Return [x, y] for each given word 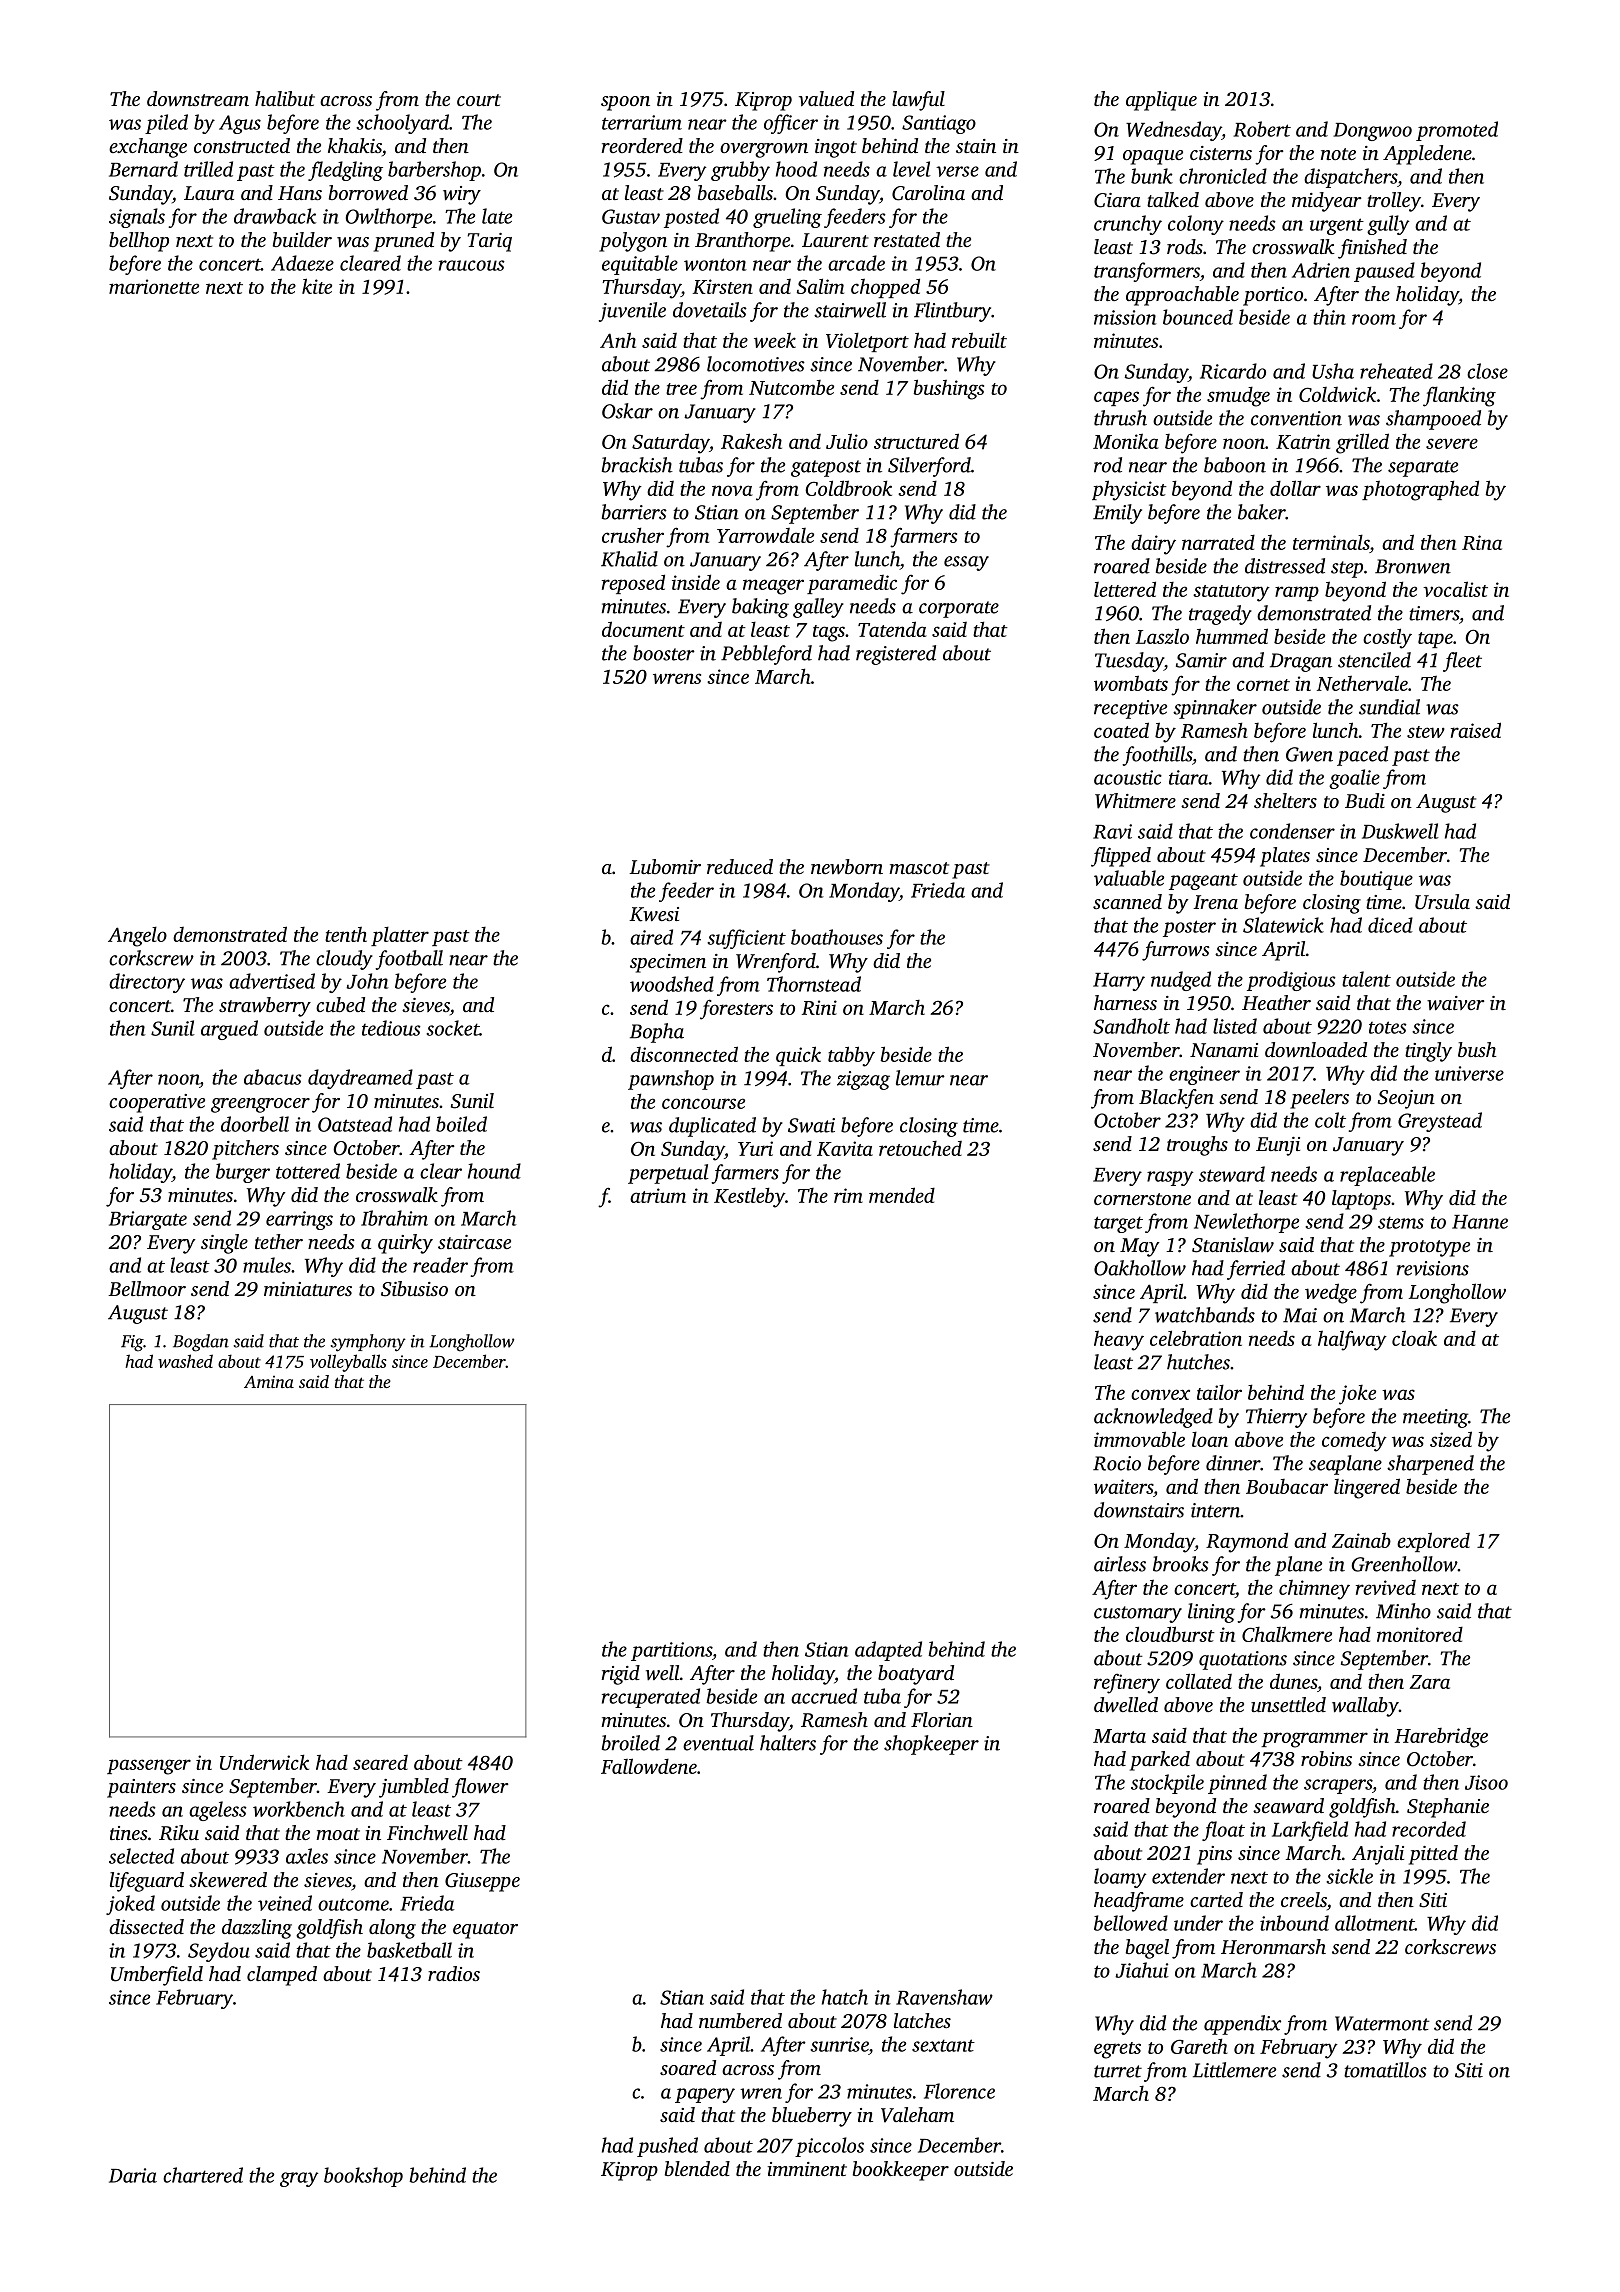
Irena [1215, 902]
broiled [631, 1743]
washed [185, 1361]
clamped [282, 1976]
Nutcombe [791, 387]
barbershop [434, 171]
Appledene [1427, 155]
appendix [1242, 2025]
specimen [668, 963]
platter [400, 936]
